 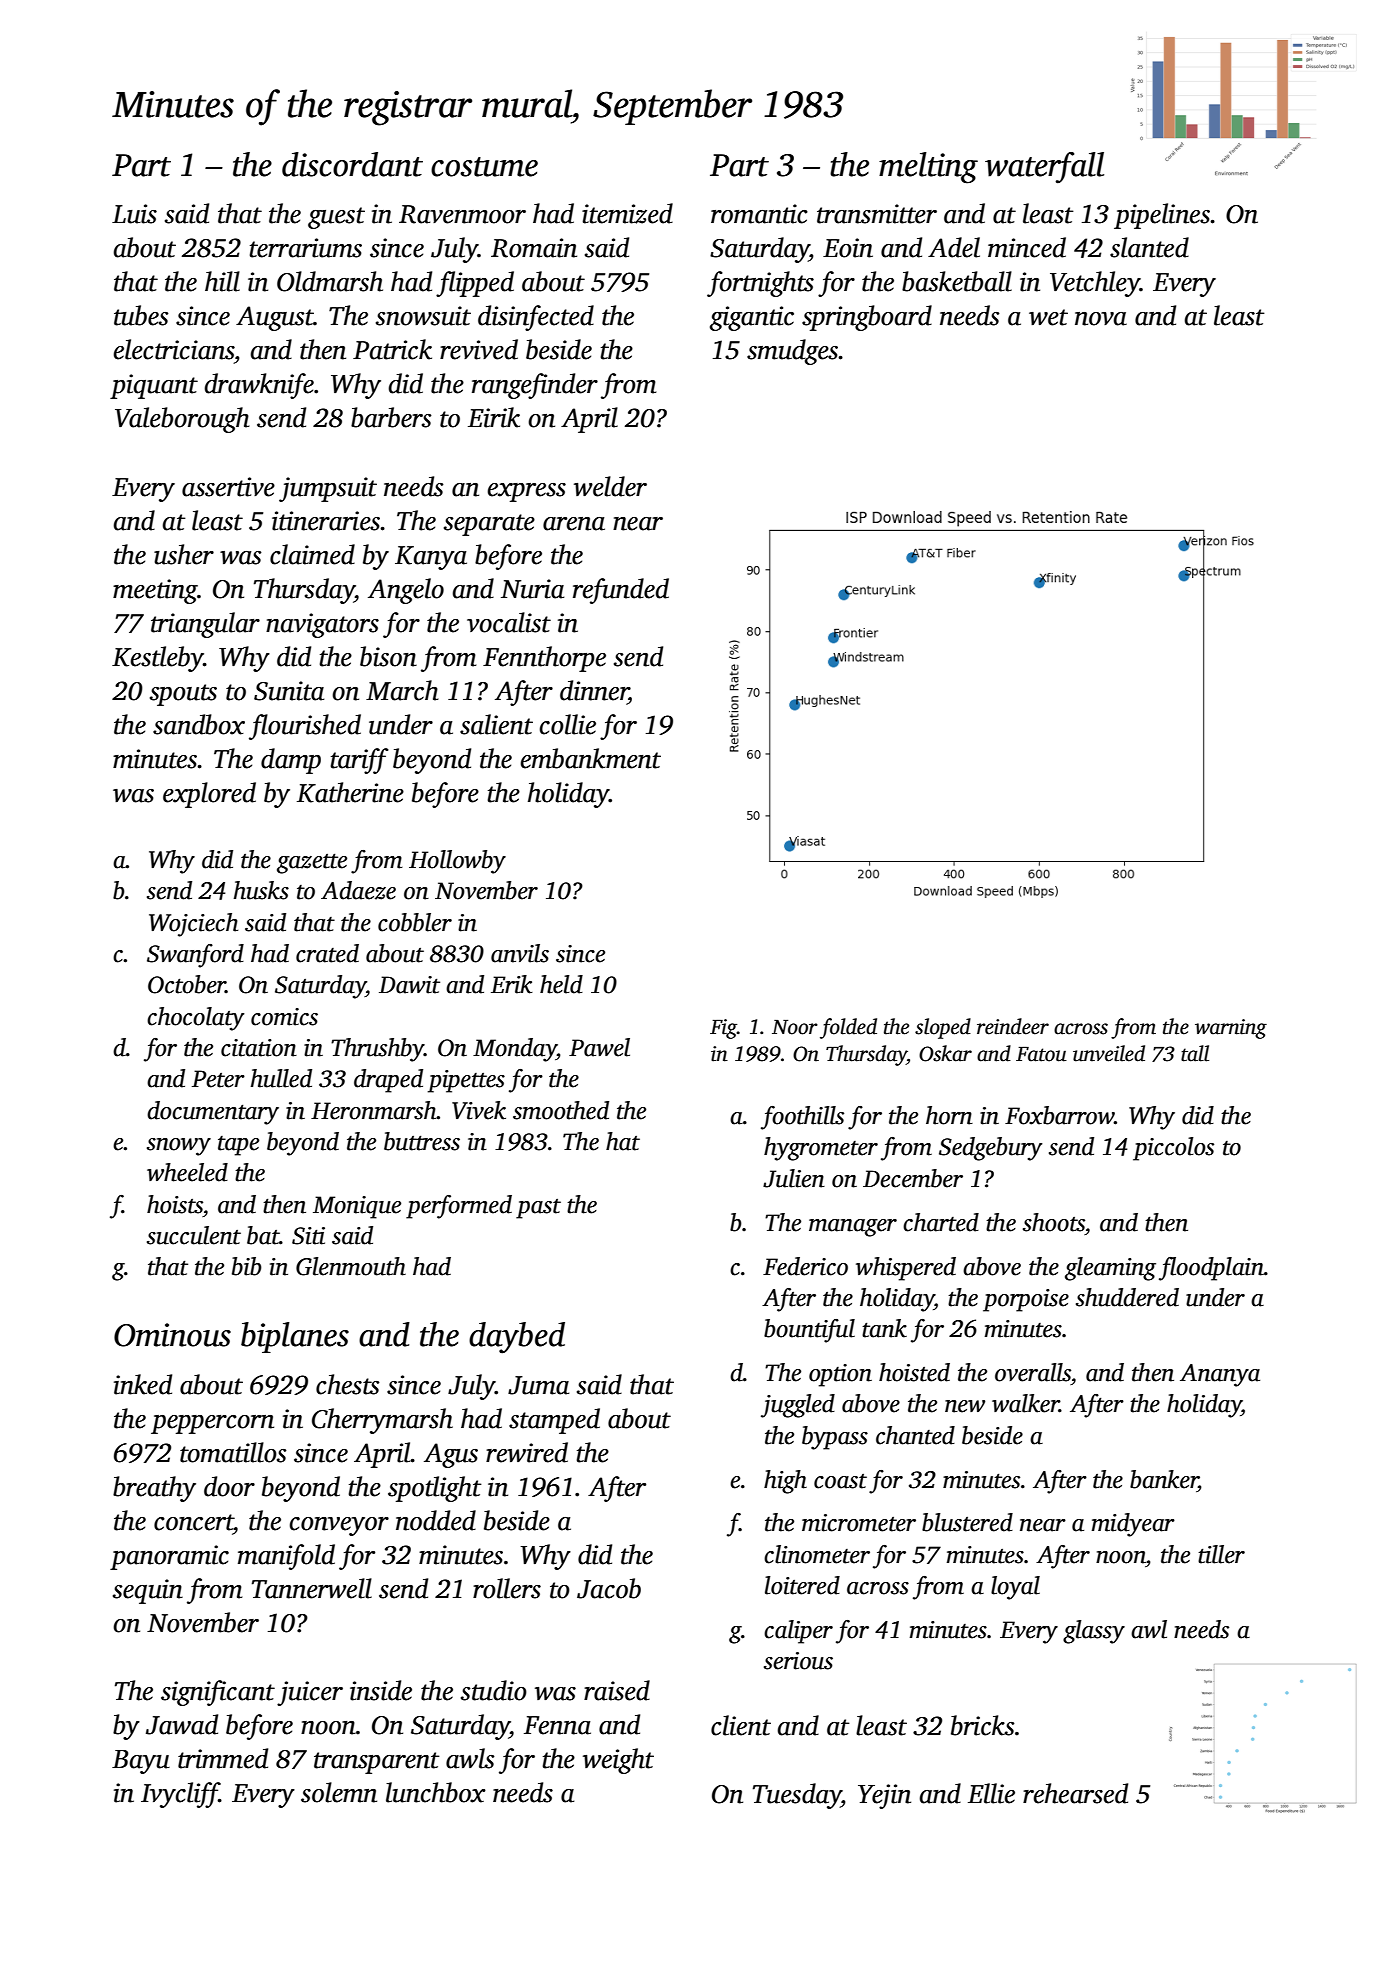 I want to click on terrariums, so click(x=306, y=248).
